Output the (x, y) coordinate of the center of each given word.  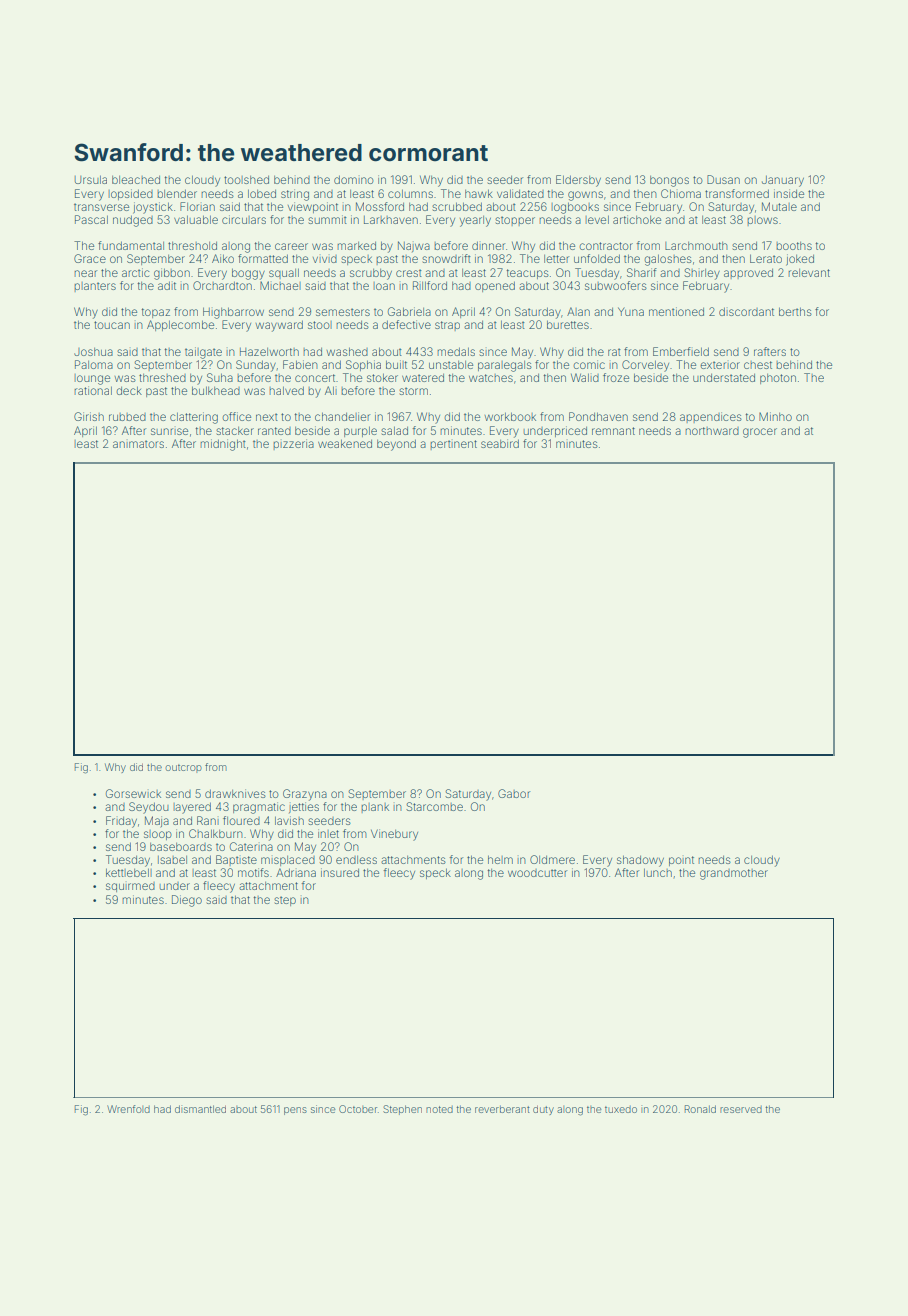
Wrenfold (128, 1109)
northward (712, 431)
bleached (136, 179)
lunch (658, 872)
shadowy (640, 861)
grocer (760, 433)
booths (794, 246)
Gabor (514, 793)
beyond (396, 445)
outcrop (184, 768)
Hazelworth (269, 352)
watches (491, 378)
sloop (158, 835)
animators (138, 444)
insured (340, 872)
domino (354, 179)
